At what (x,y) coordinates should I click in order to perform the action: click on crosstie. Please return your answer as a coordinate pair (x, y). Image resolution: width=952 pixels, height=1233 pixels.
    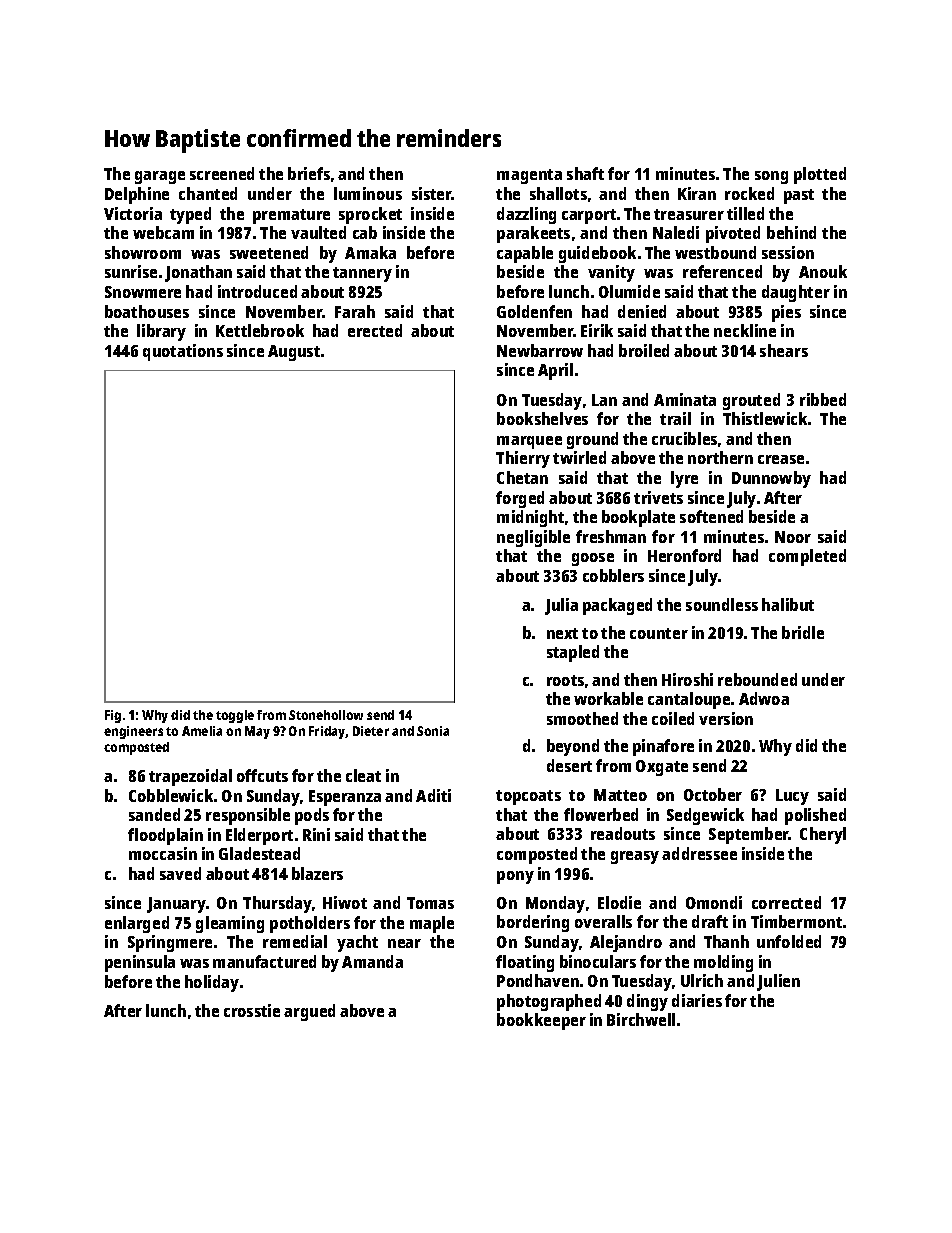
    Looking at the image, I should click on (252, 1010).
